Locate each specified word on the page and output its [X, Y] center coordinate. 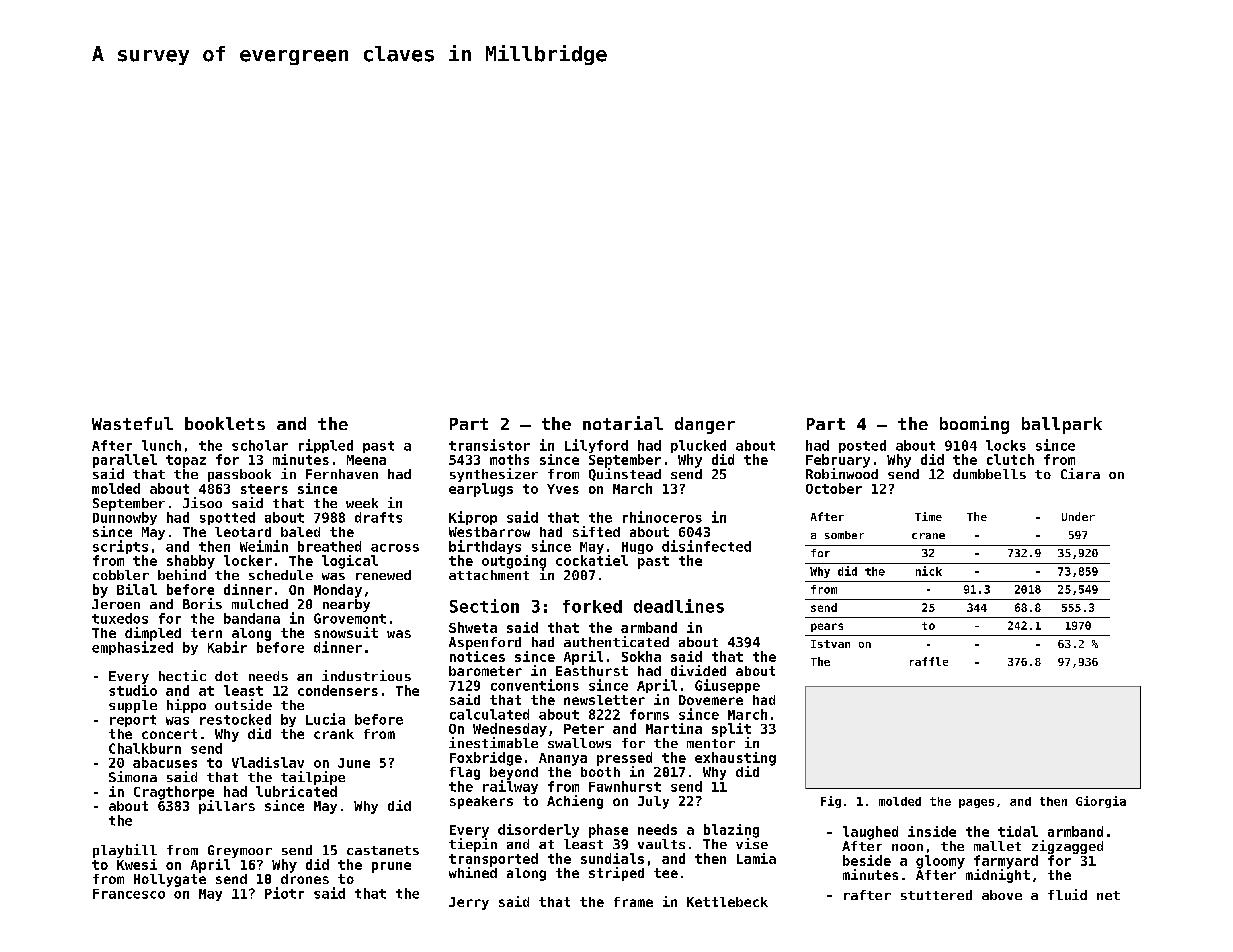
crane [928, 536]
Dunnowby [125, 518]
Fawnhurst [625, 786]
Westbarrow [489, 532]
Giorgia [1101, 802]
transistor [489, 445]
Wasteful [132, 423]
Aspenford [485, 643]
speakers [481, 802]
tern [206, 633]
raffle [929, 661]
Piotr [284, 893]
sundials [612, 858]
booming [974, 425]
